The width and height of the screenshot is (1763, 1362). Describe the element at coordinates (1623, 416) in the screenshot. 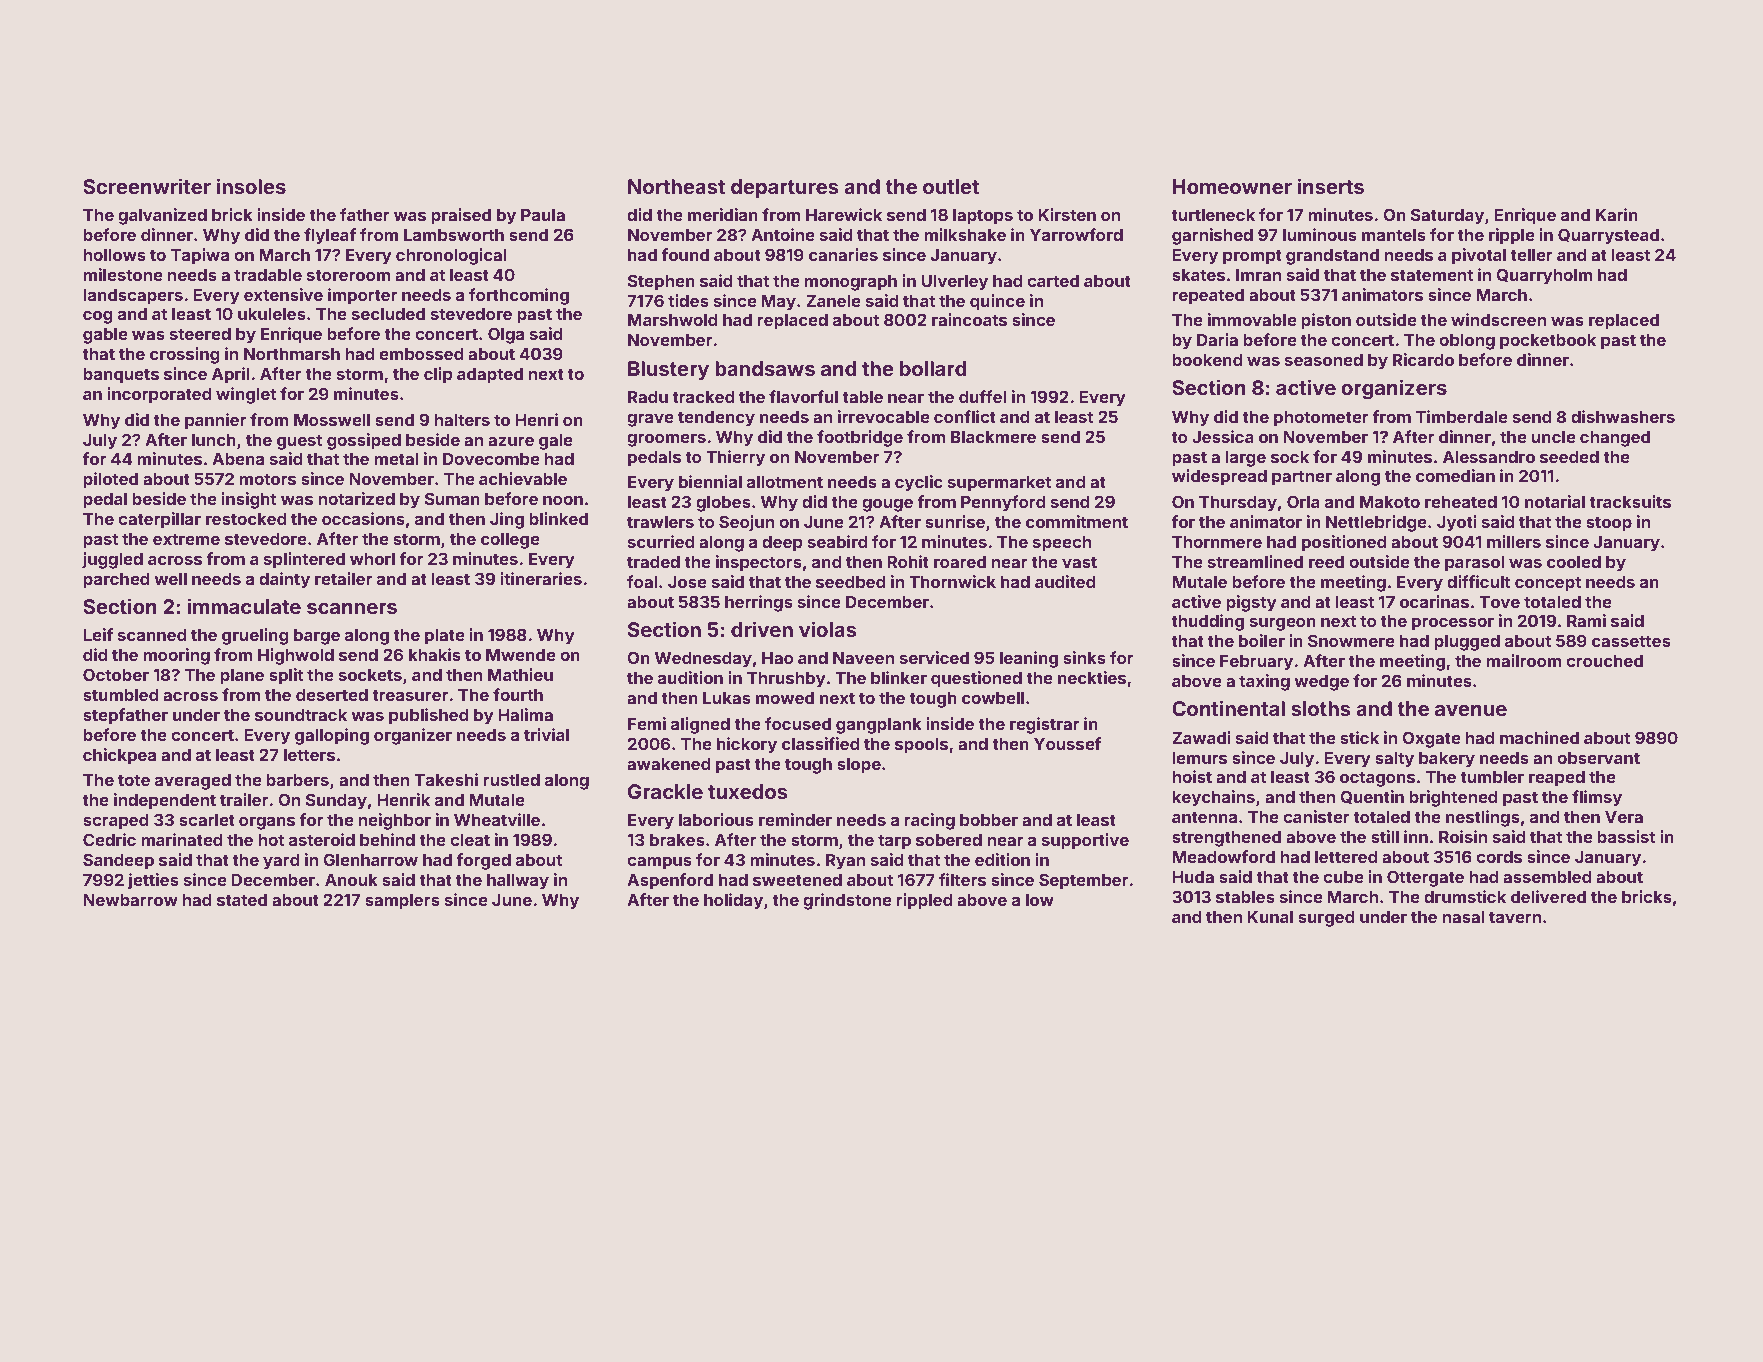

I see `dishwashers` at that location.
